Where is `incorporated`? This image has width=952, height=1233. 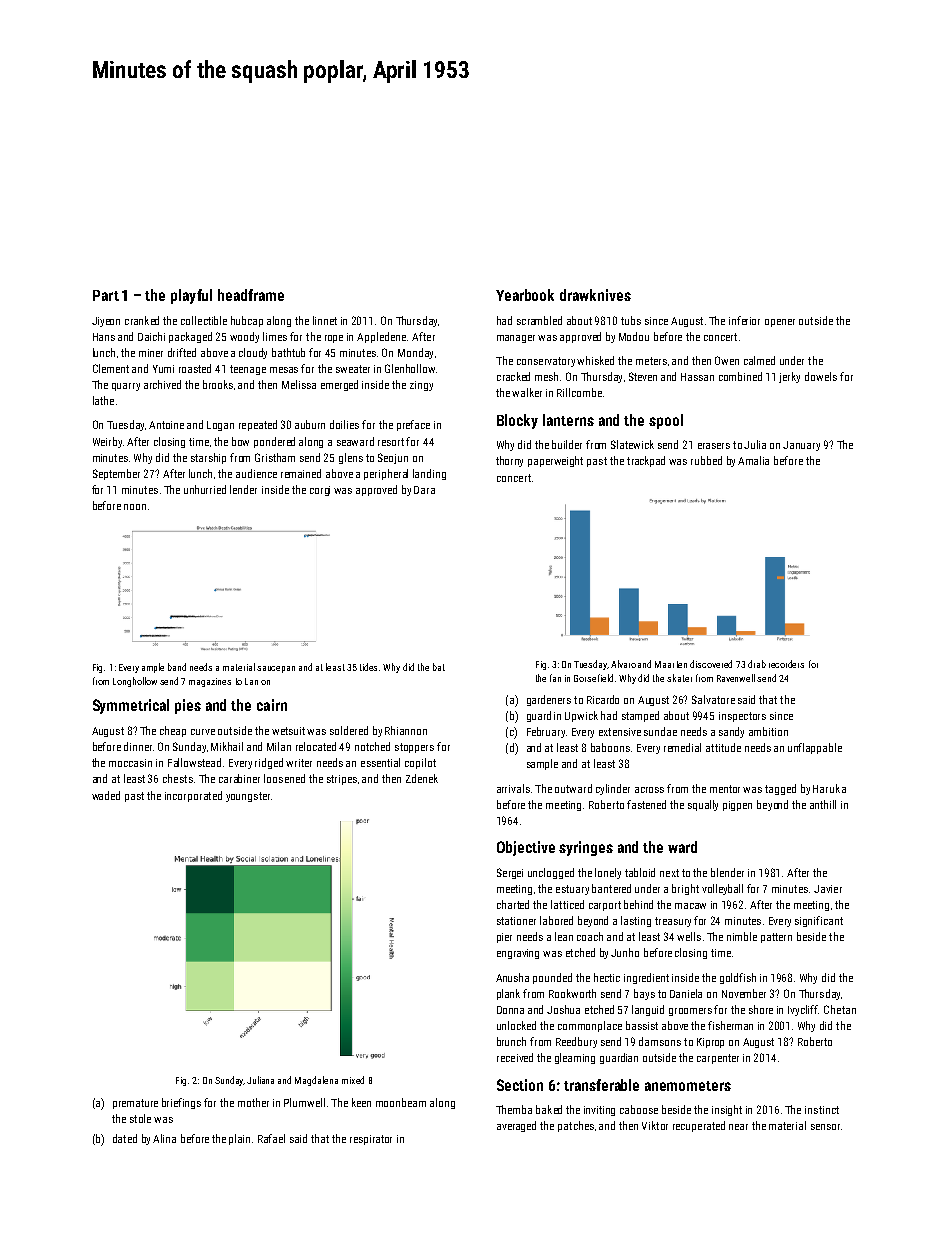
incorporated is located at coordinates (193, 796).
